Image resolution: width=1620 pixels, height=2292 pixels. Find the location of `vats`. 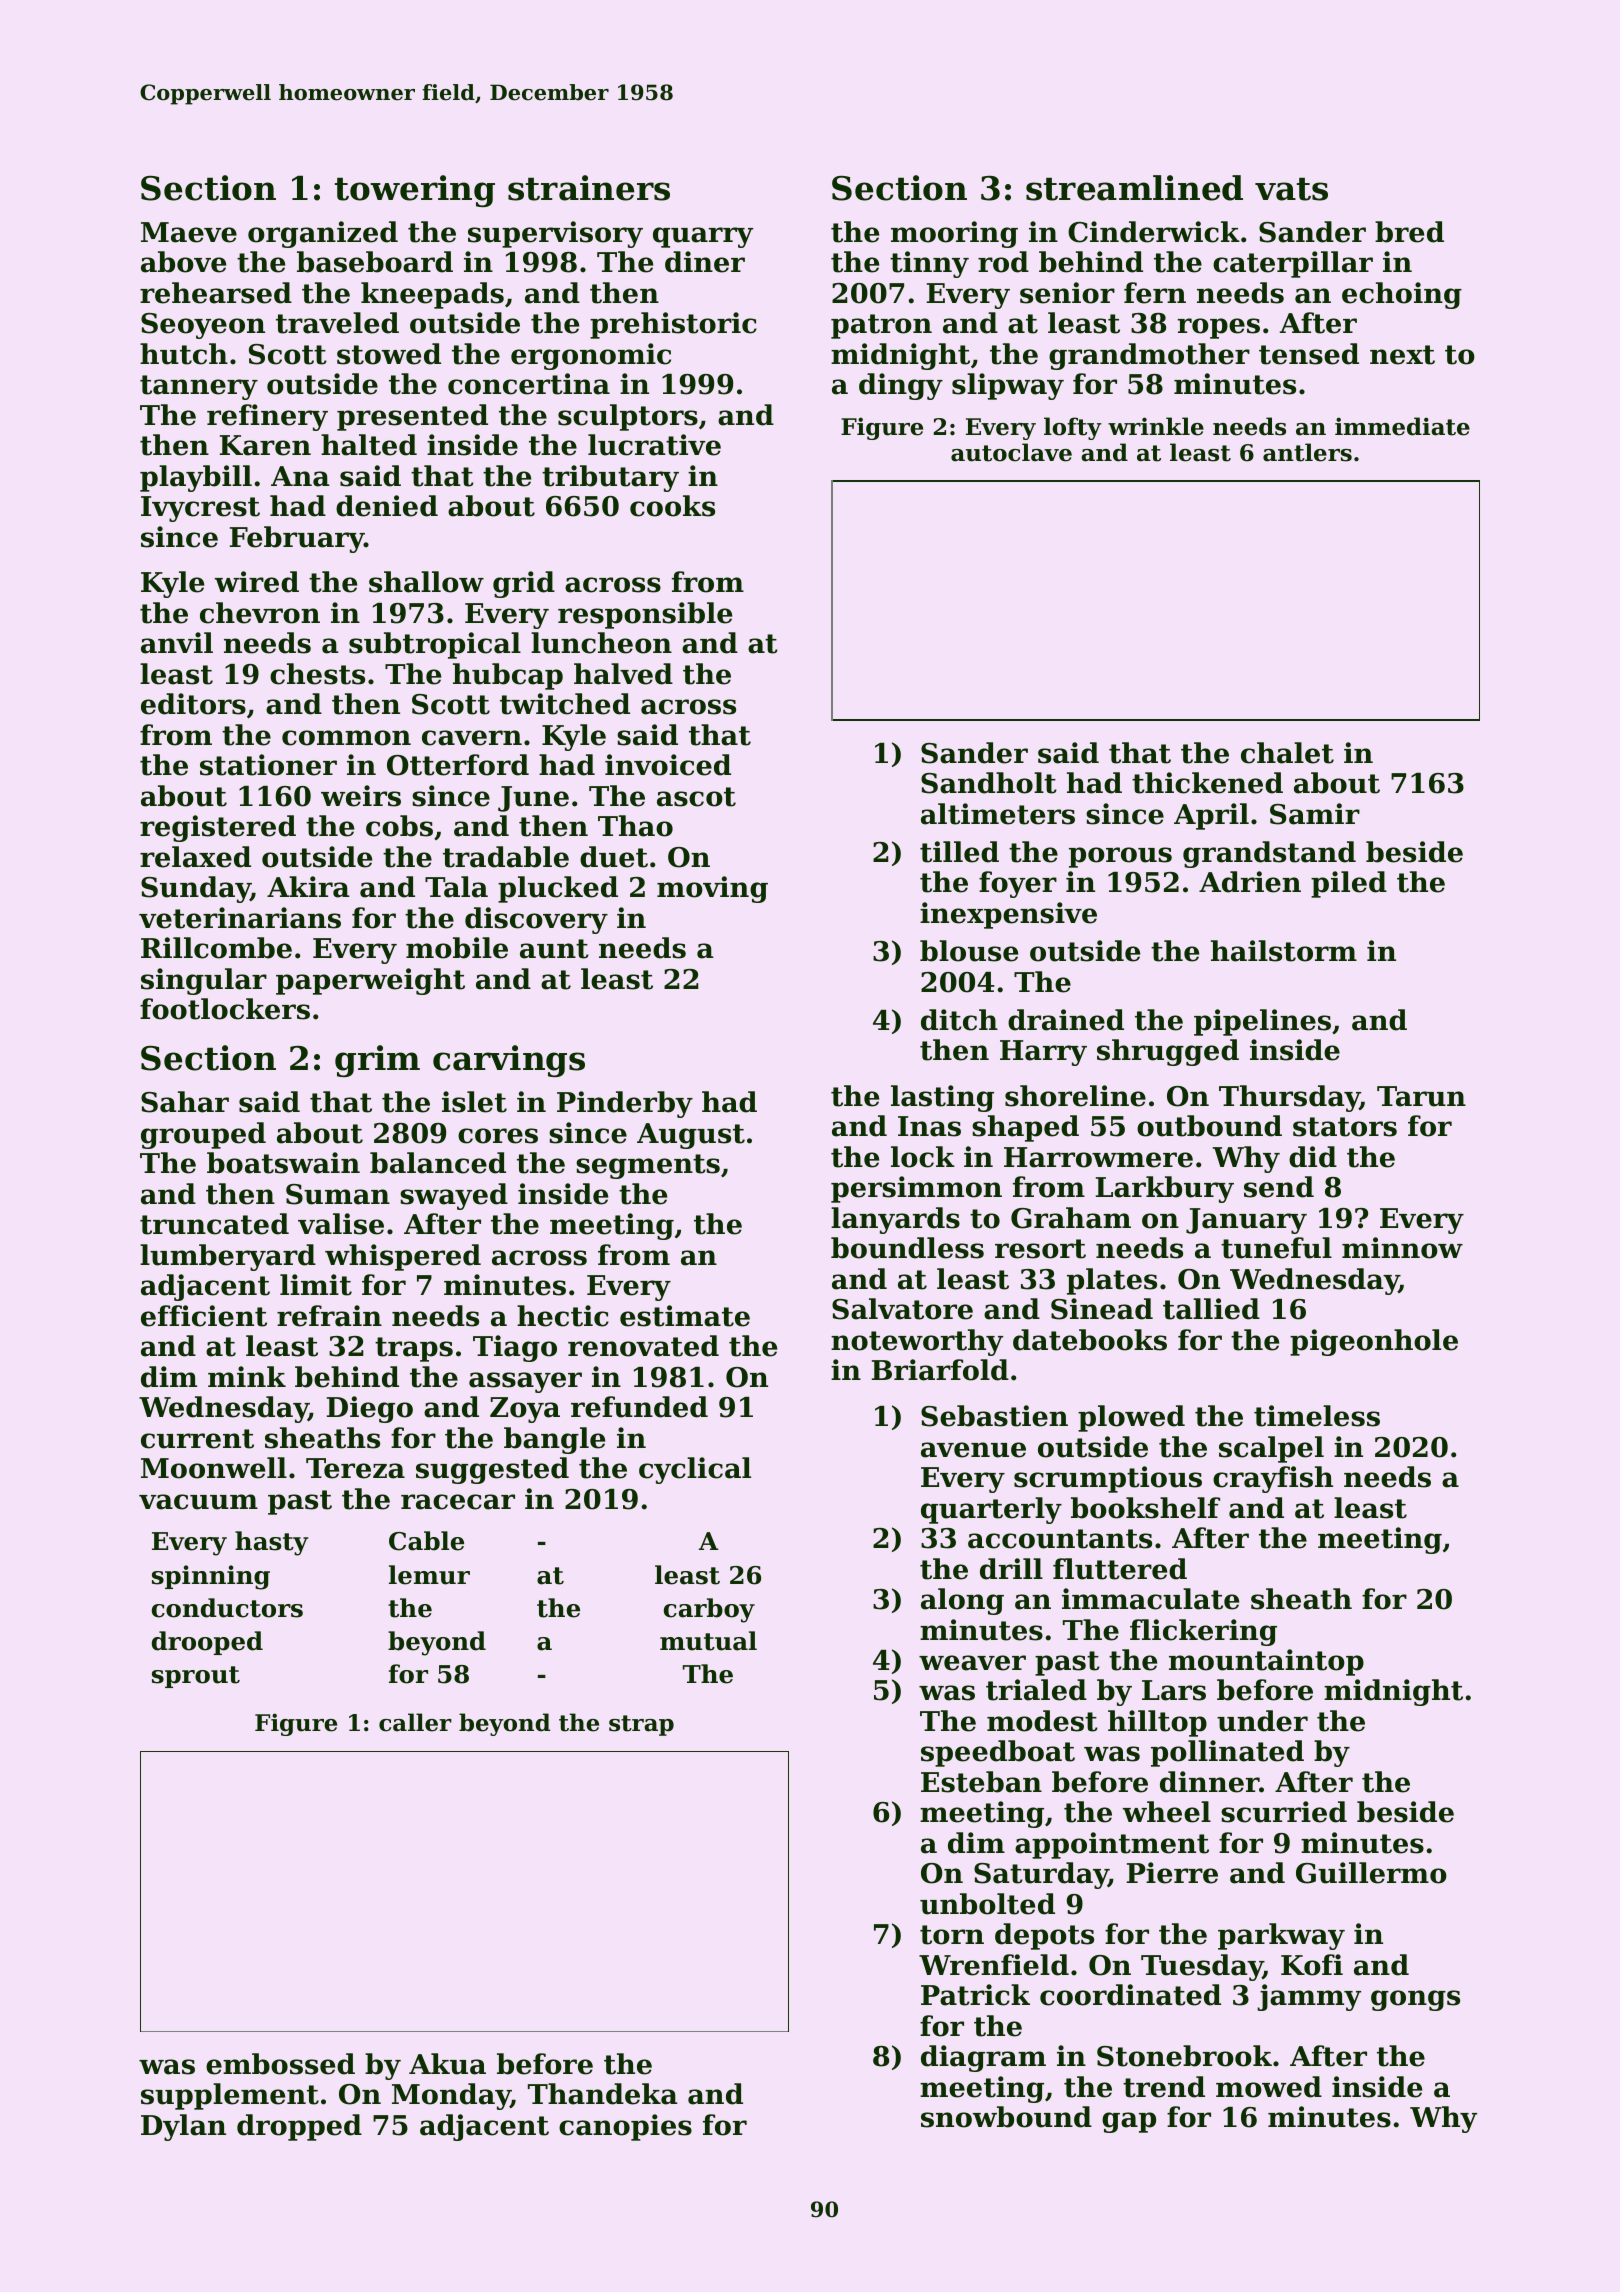

vats is located at coordinates (1291, 189).
